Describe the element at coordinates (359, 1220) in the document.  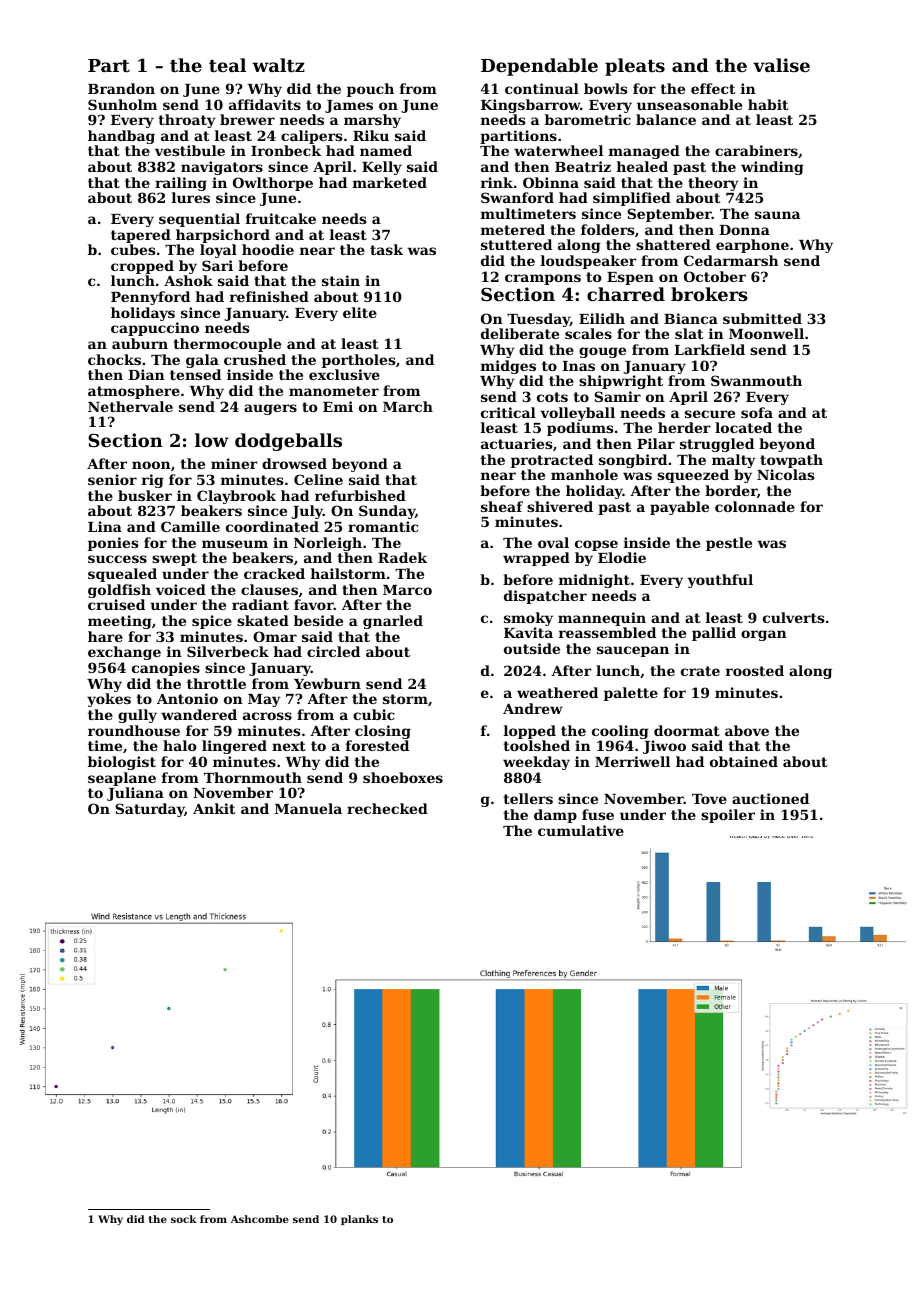
I see `planks` at that location.
